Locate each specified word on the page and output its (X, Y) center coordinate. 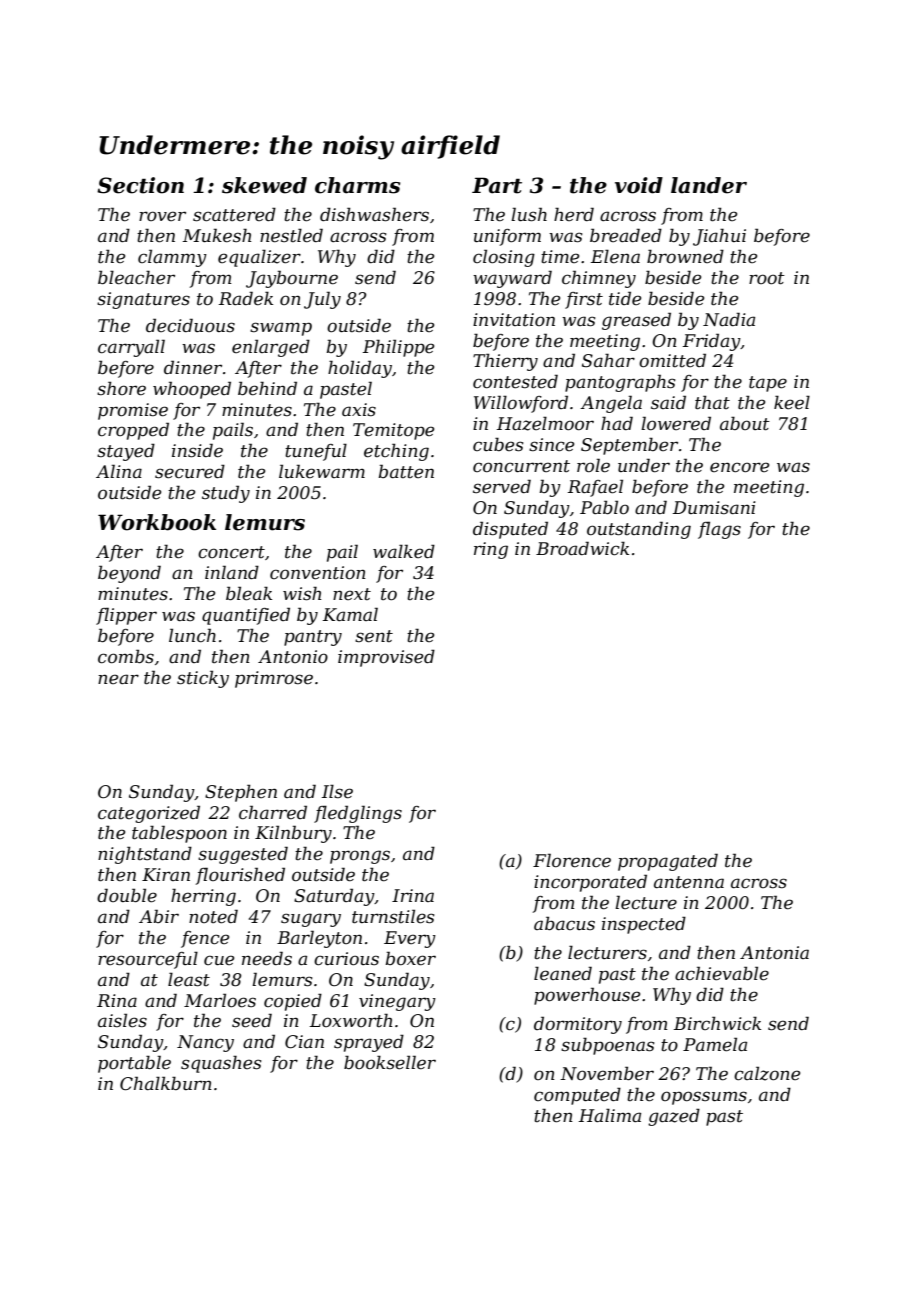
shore (121, 388)
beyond (129, 574)
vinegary (397, 1002)
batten (406, 471)
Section (140, 185)
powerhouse (587, 996)
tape (768, 384)
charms (357, 185)
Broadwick (582, 548)
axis (359, 409)
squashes (221, 1064)
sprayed (369, 1043)
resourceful (148, 960)
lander (709, 185)
